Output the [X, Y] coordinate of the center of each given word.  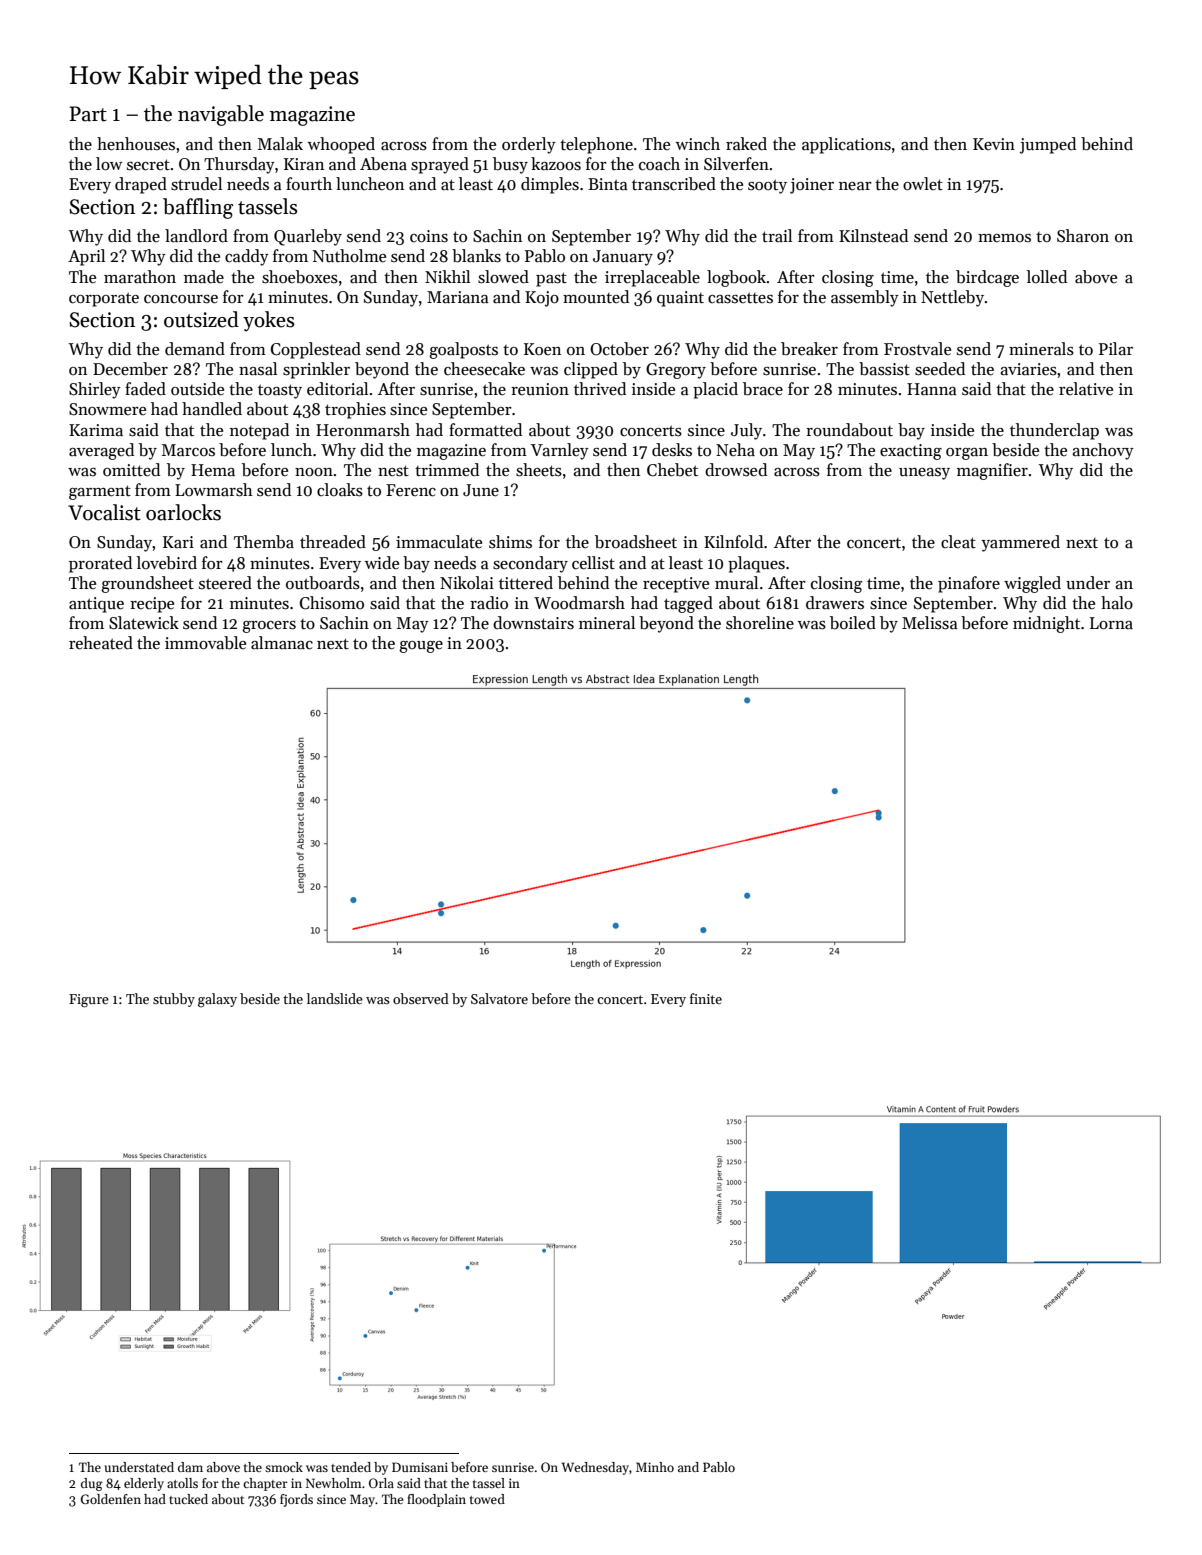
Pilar [1116, 349]
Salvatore [499, 998]
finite [706, 998]
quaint [680, 299]
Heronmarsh [363, 430]
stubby [174, 1000]
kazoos [556, 164]
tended [351, 1467]
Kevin [994, 144]
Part [88, 114]
